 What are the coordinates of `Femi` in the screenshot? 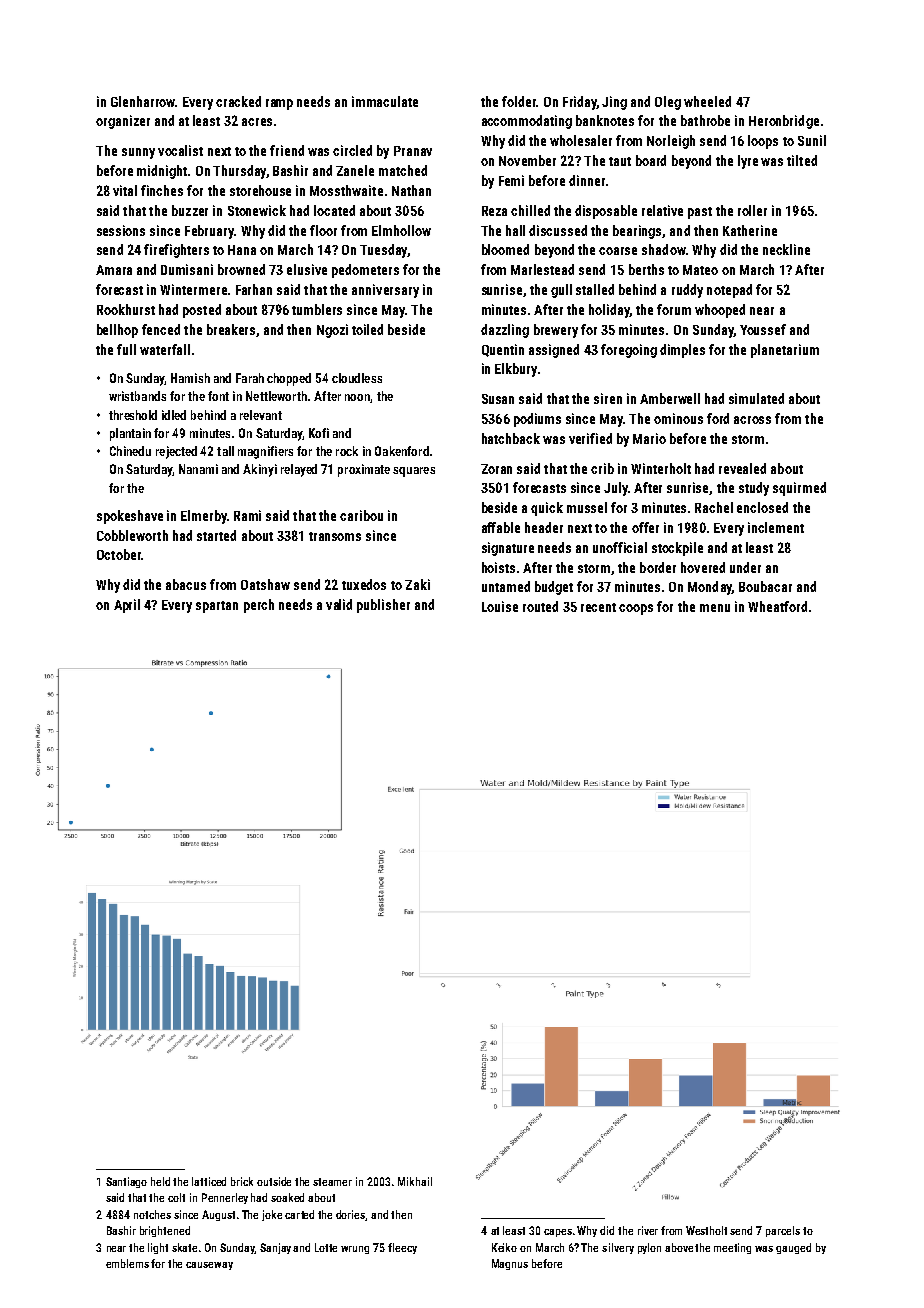 It's located at (511, 180).
